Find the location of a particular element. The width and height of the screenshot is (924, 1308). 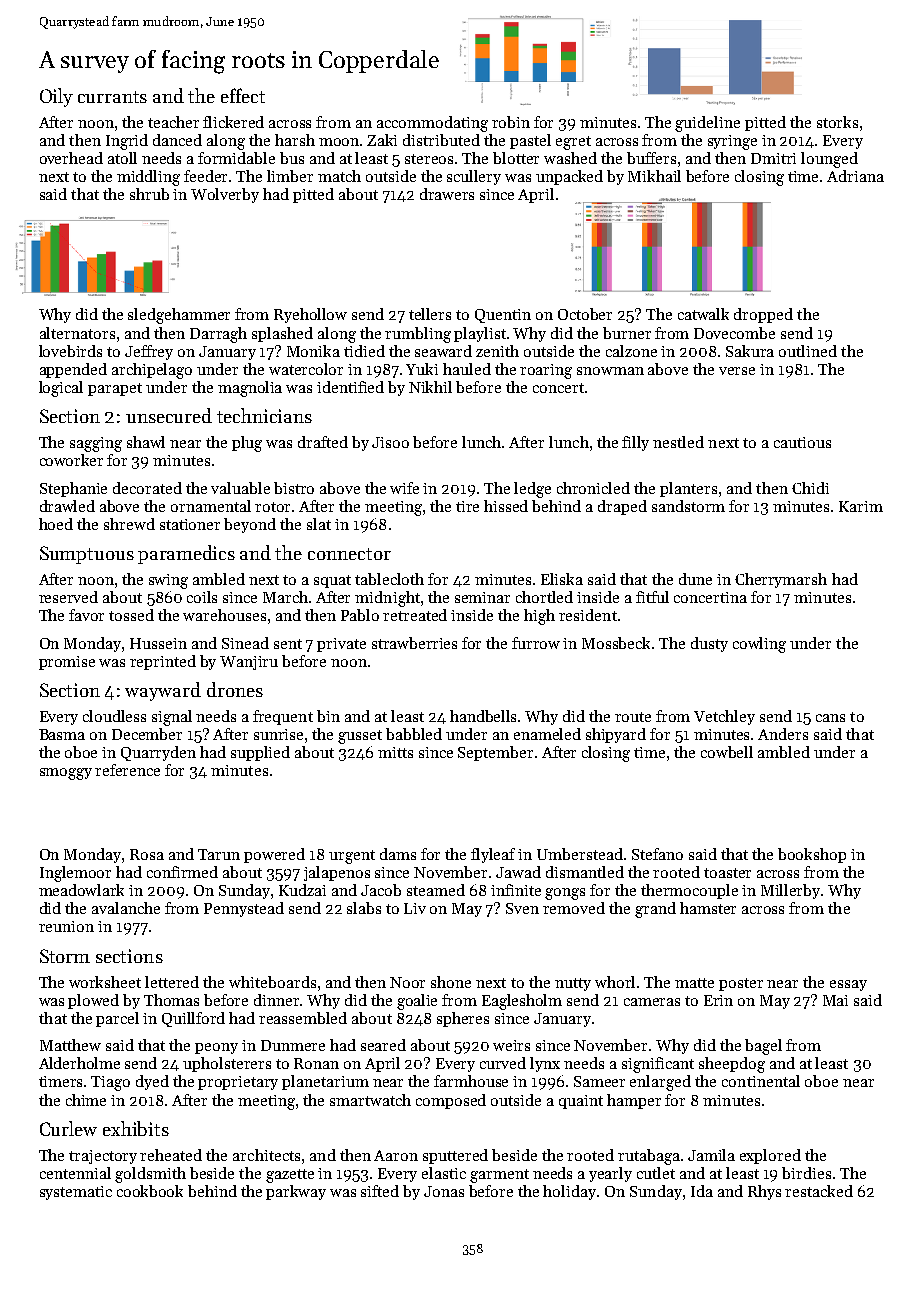

syringe is located at coordinates (732, 142).
